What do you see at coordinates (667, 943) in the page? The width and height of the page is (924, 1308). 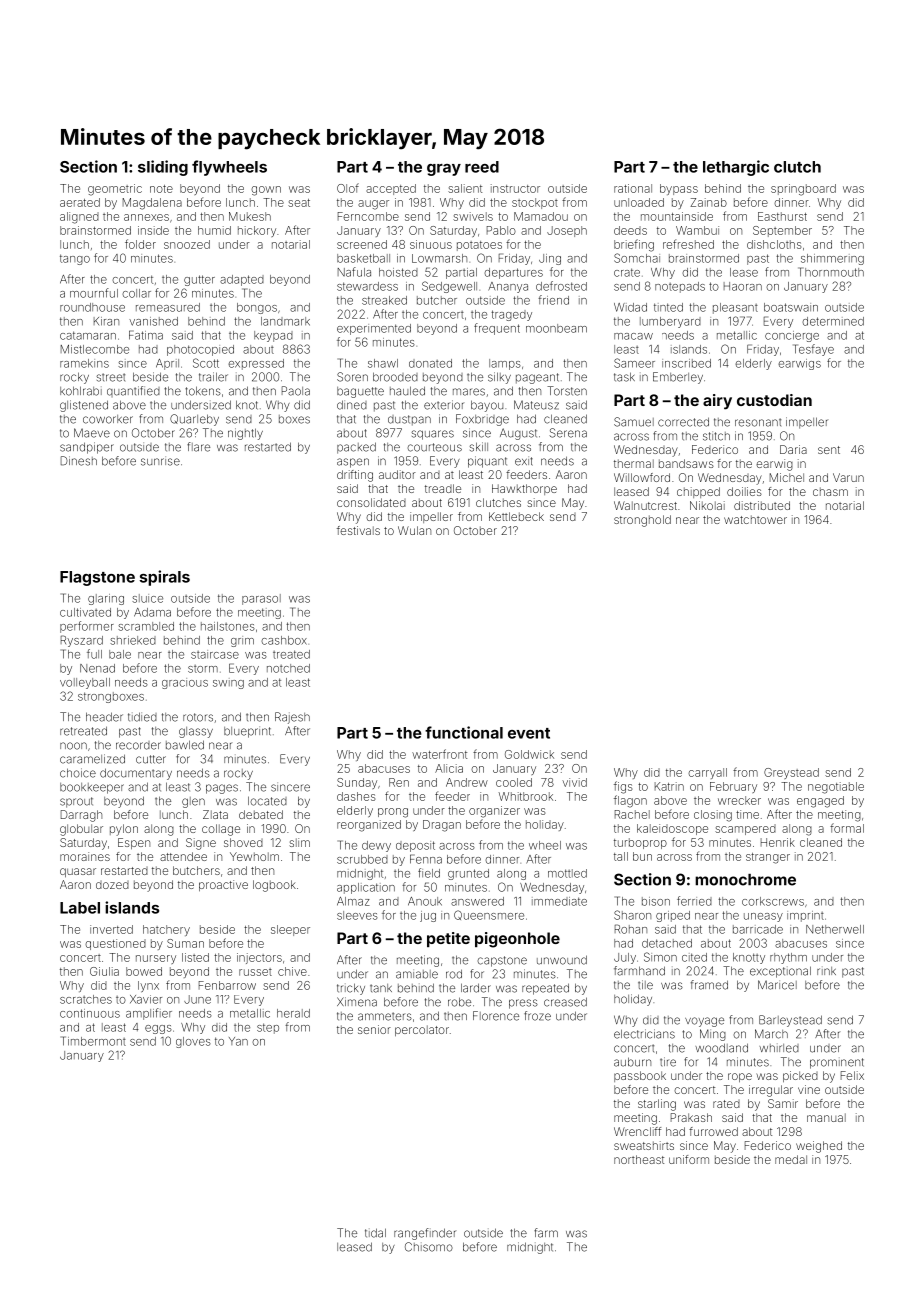 I see `detached` at bounding box center [667, 943].
